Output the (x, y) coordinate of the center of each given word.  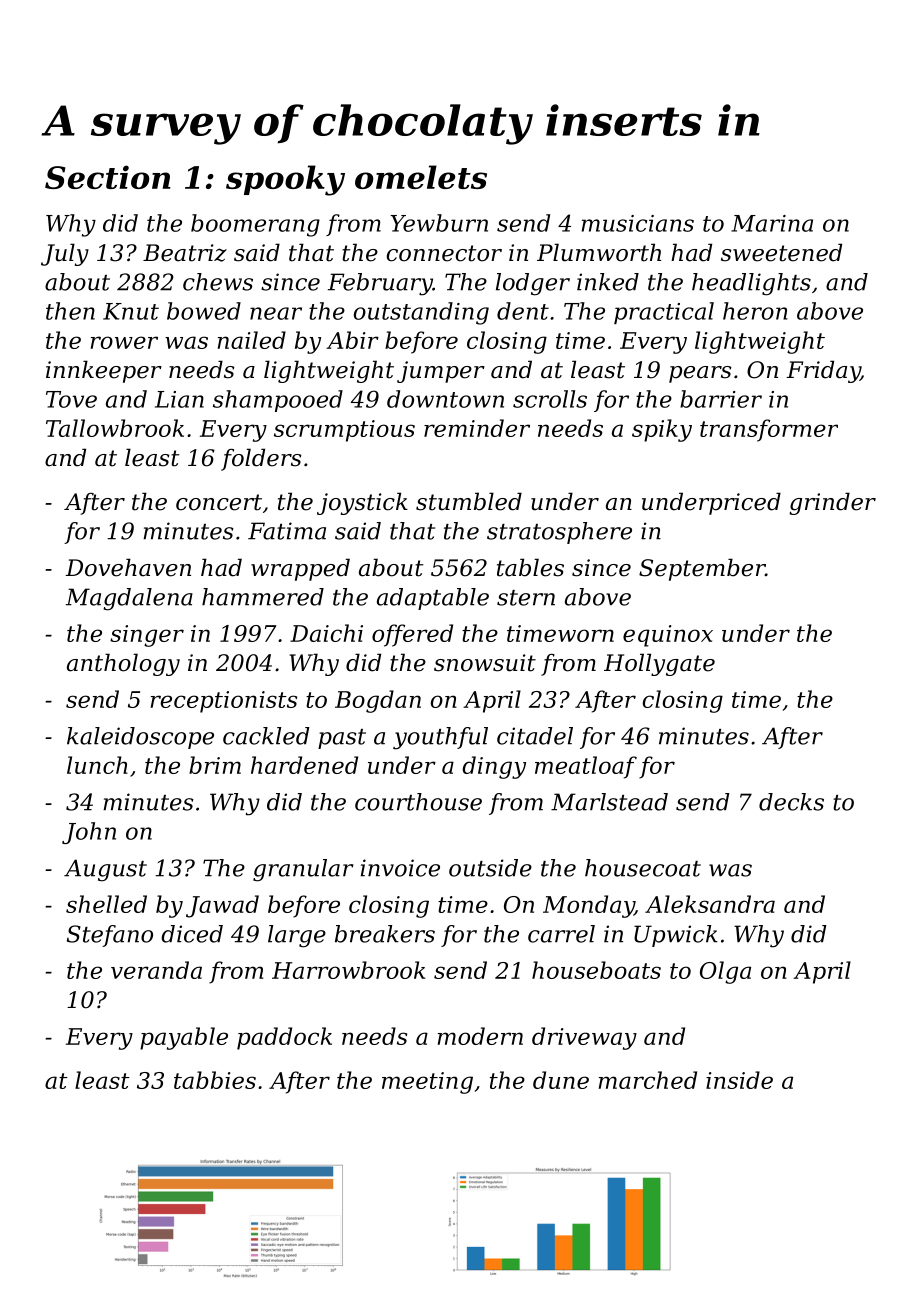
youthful (440, 738)
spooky (285, 180)
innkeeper (104, 371)
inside (739, 1080)
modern (480, 1036)
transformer (769, 430)
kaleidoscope (140, 738)
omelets (421, 177)
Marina (772, 223)
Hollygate (659, 664)
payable (184, 1038)
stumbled (469, 501)
